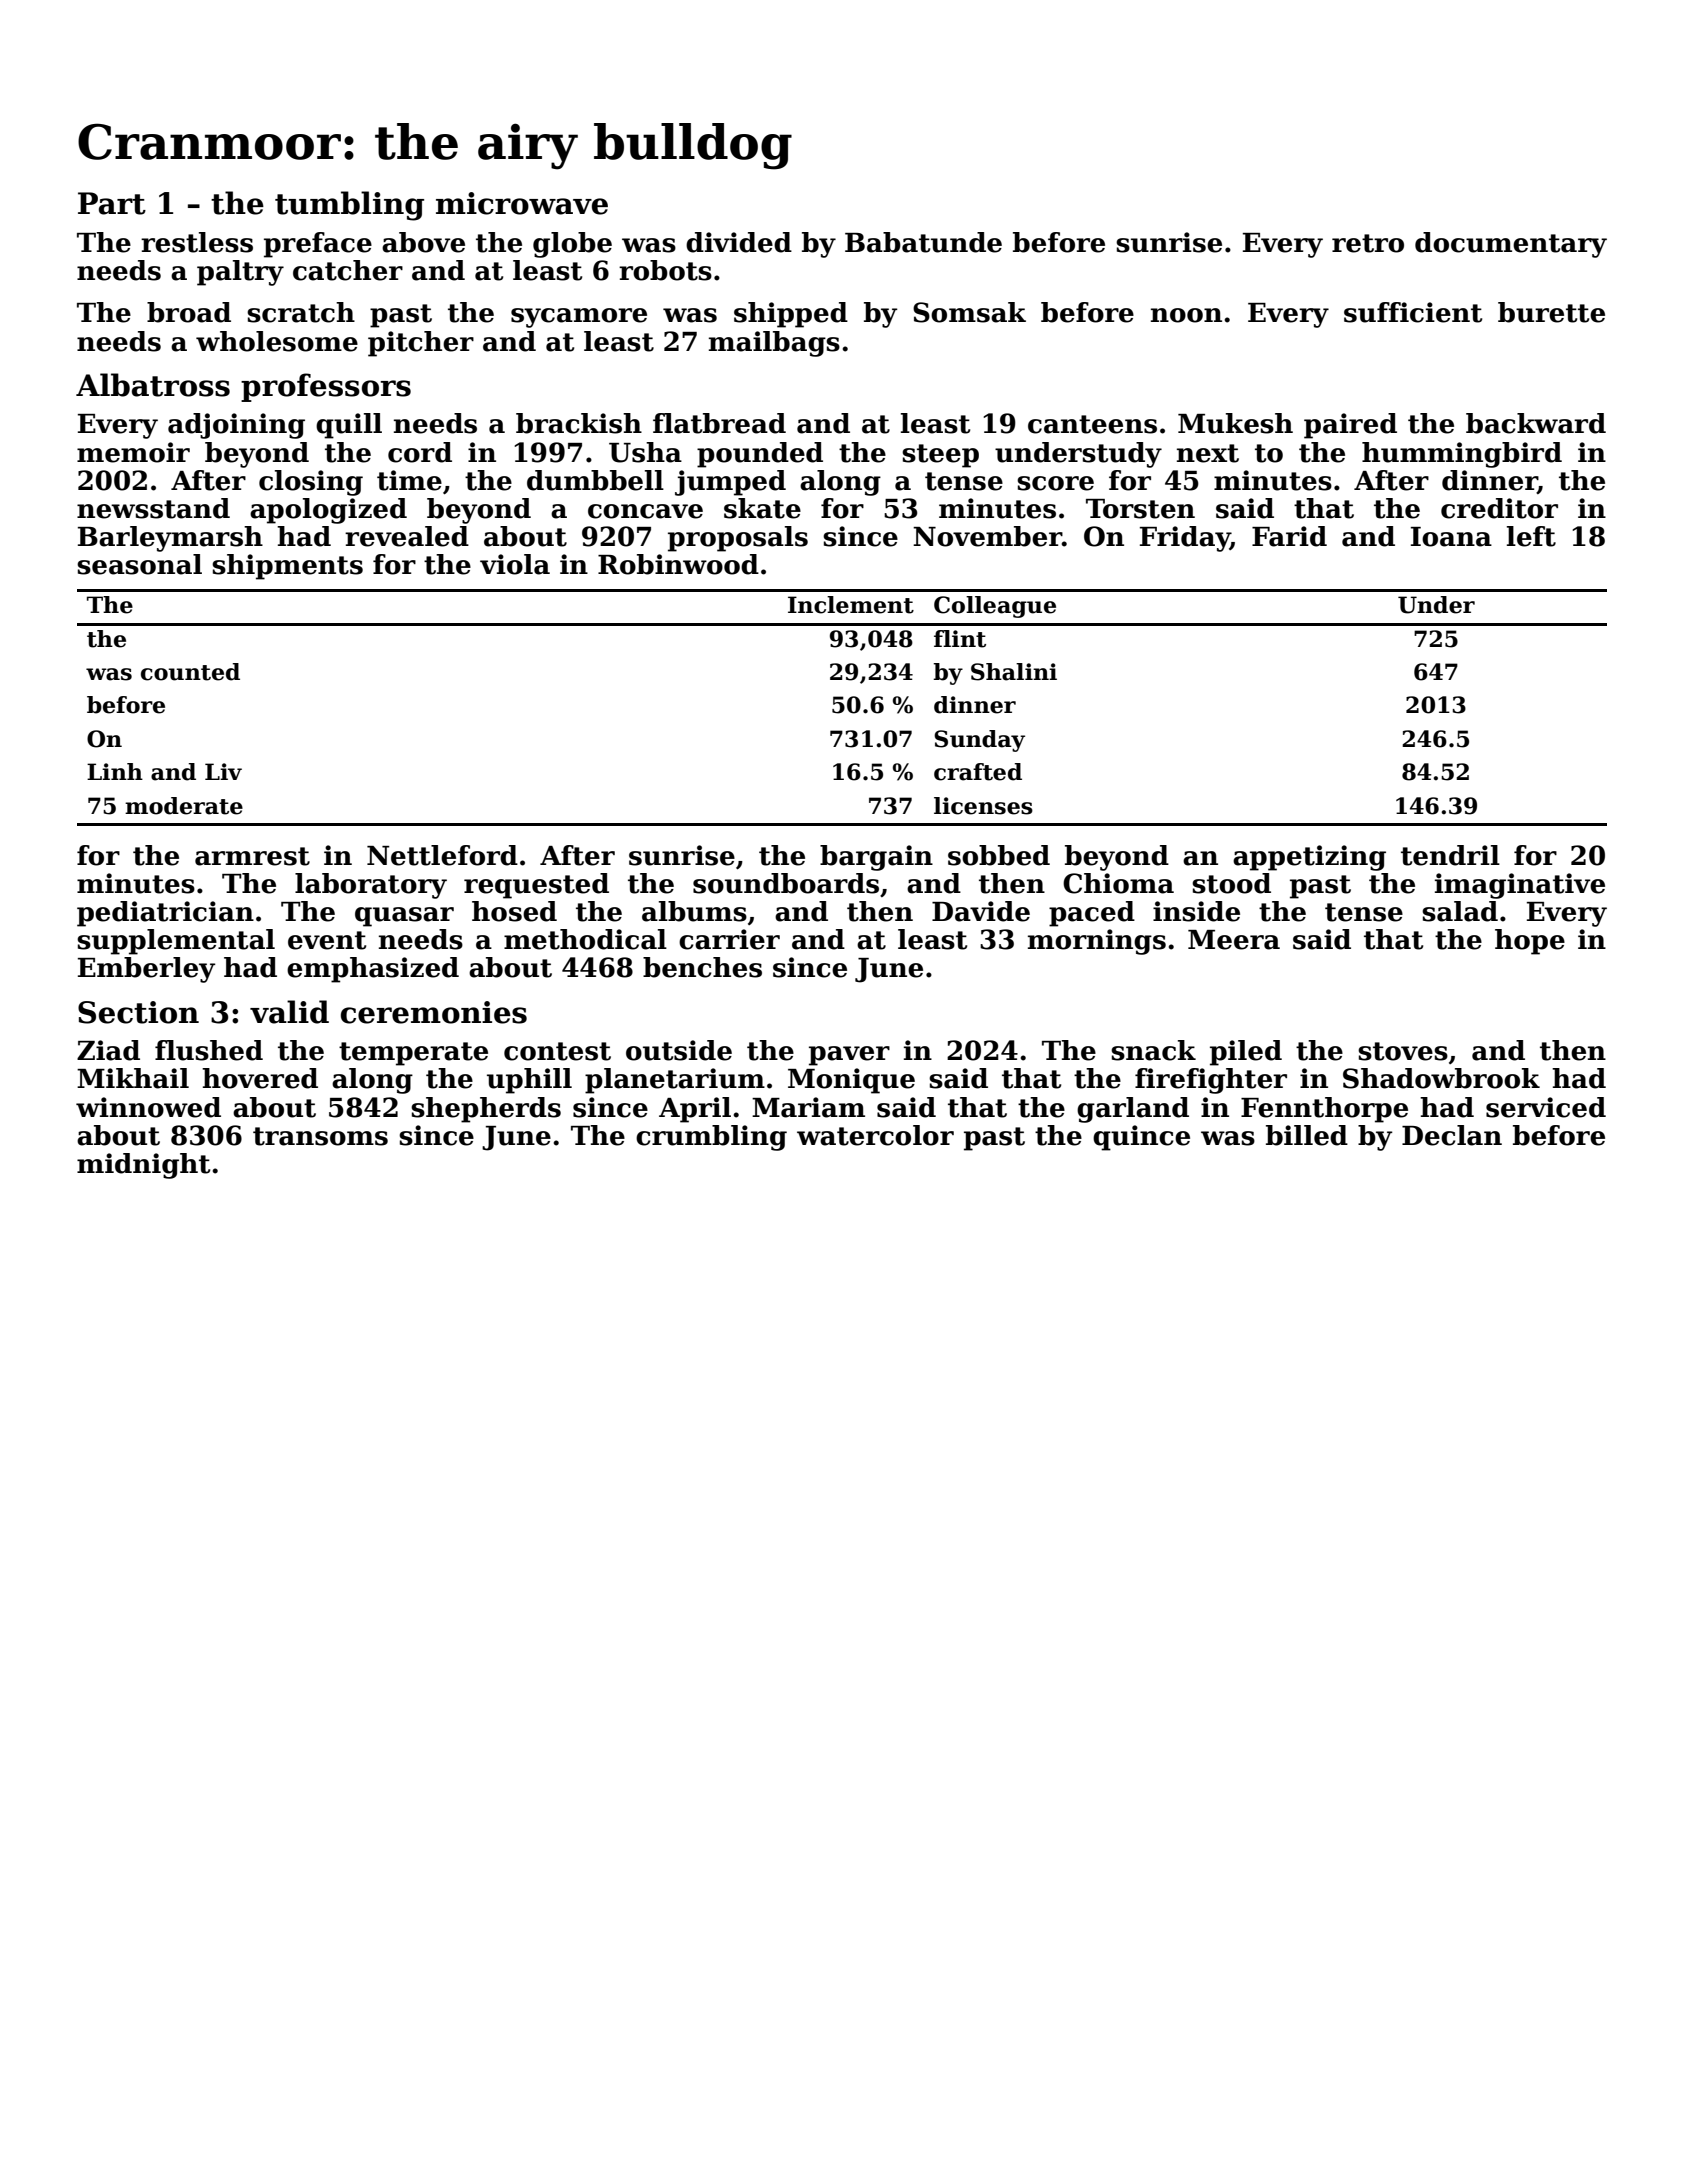 The height and width of the document is (2178, 1683). I want to click on soundboards, so click(786, 883).
